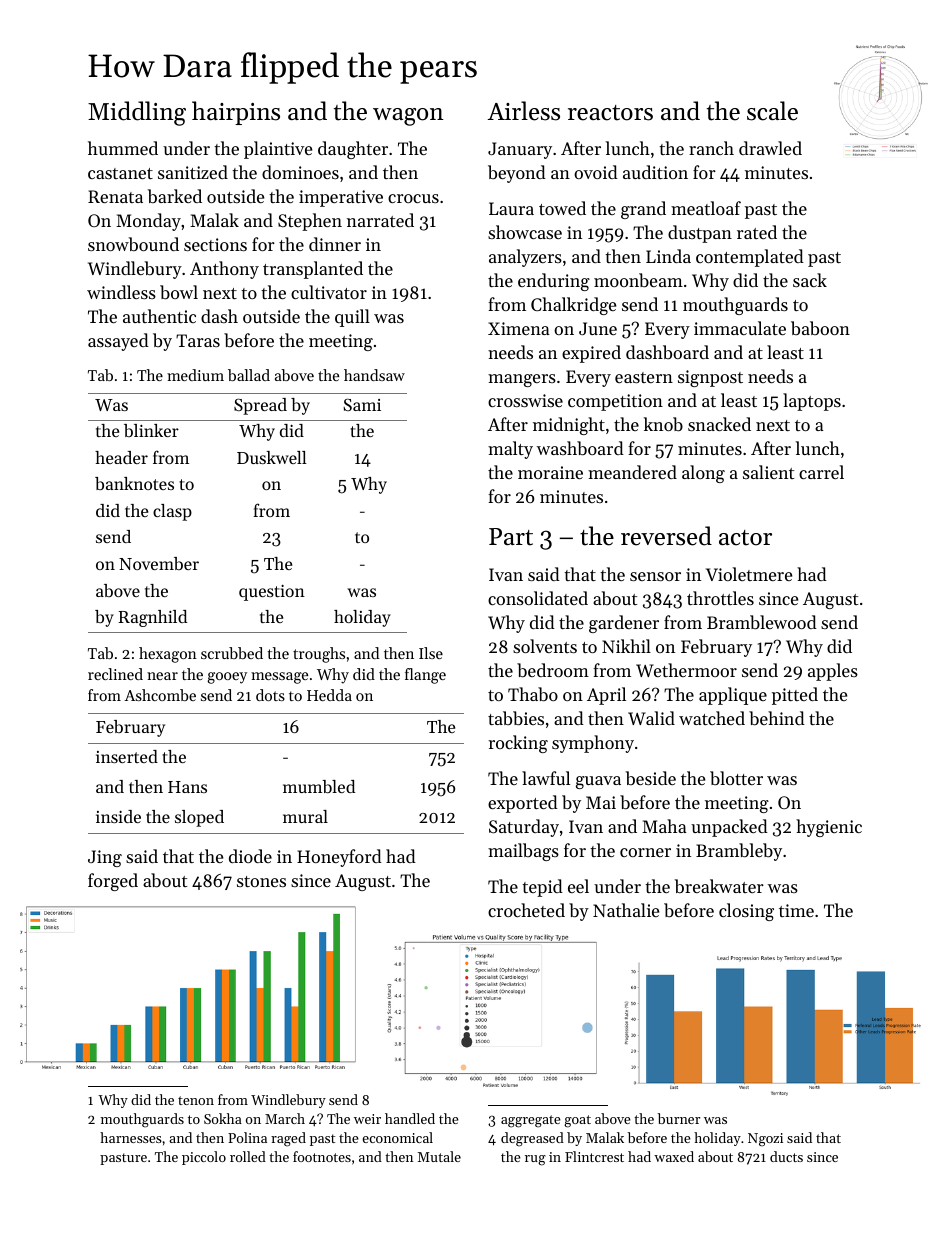 The width and height of the page is (952, 1233). Describe the element at coordinates (339, 858) in the page. I see `Honeyford` at that location.
